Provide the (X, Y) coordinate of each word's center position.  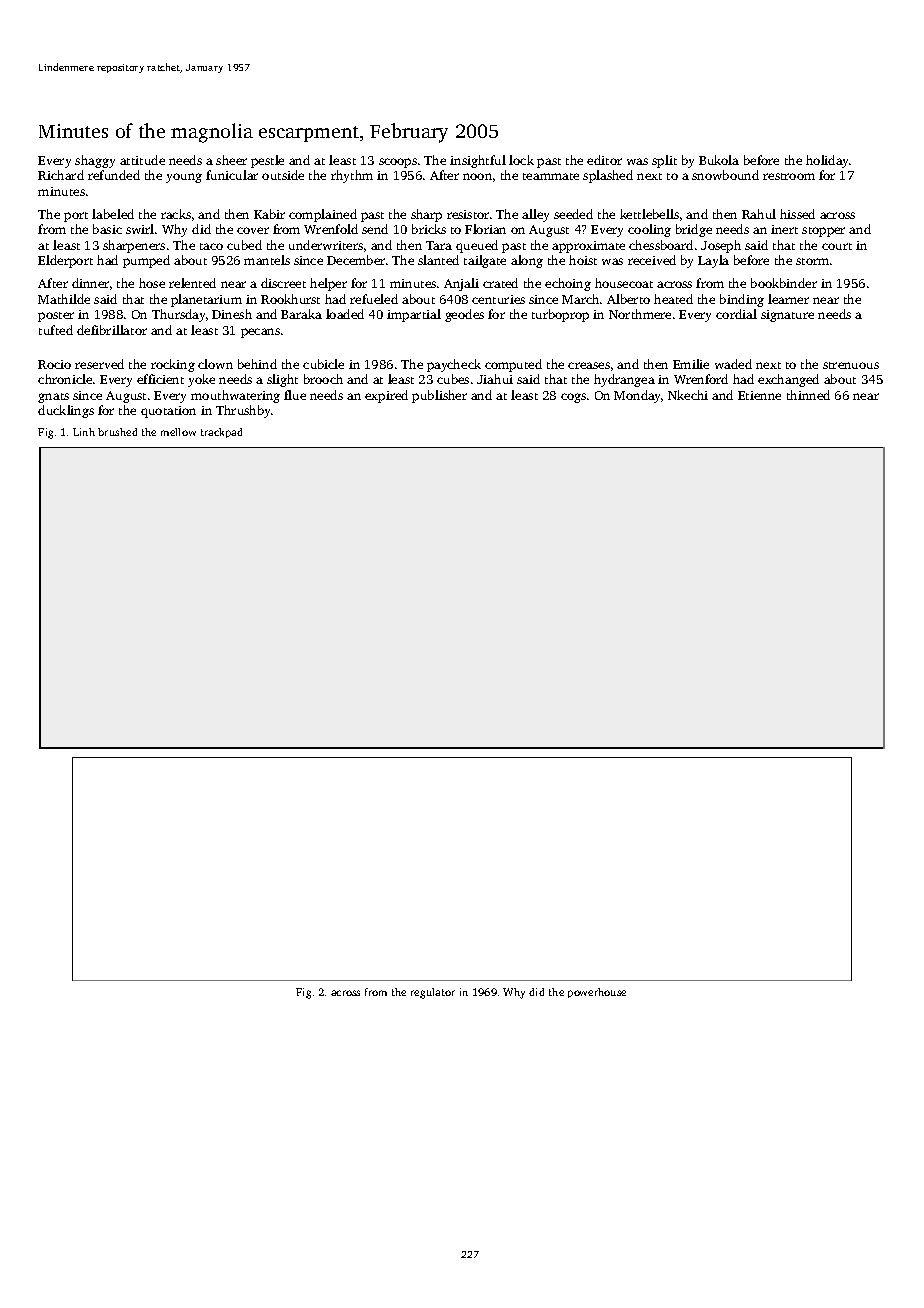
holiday (828, 161)
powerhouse (597, 993)
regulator (433, 993)
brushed (117, 432)
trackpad (221, 433)
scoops (398, 163)
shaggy (95, 161)
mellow (178, 432)
